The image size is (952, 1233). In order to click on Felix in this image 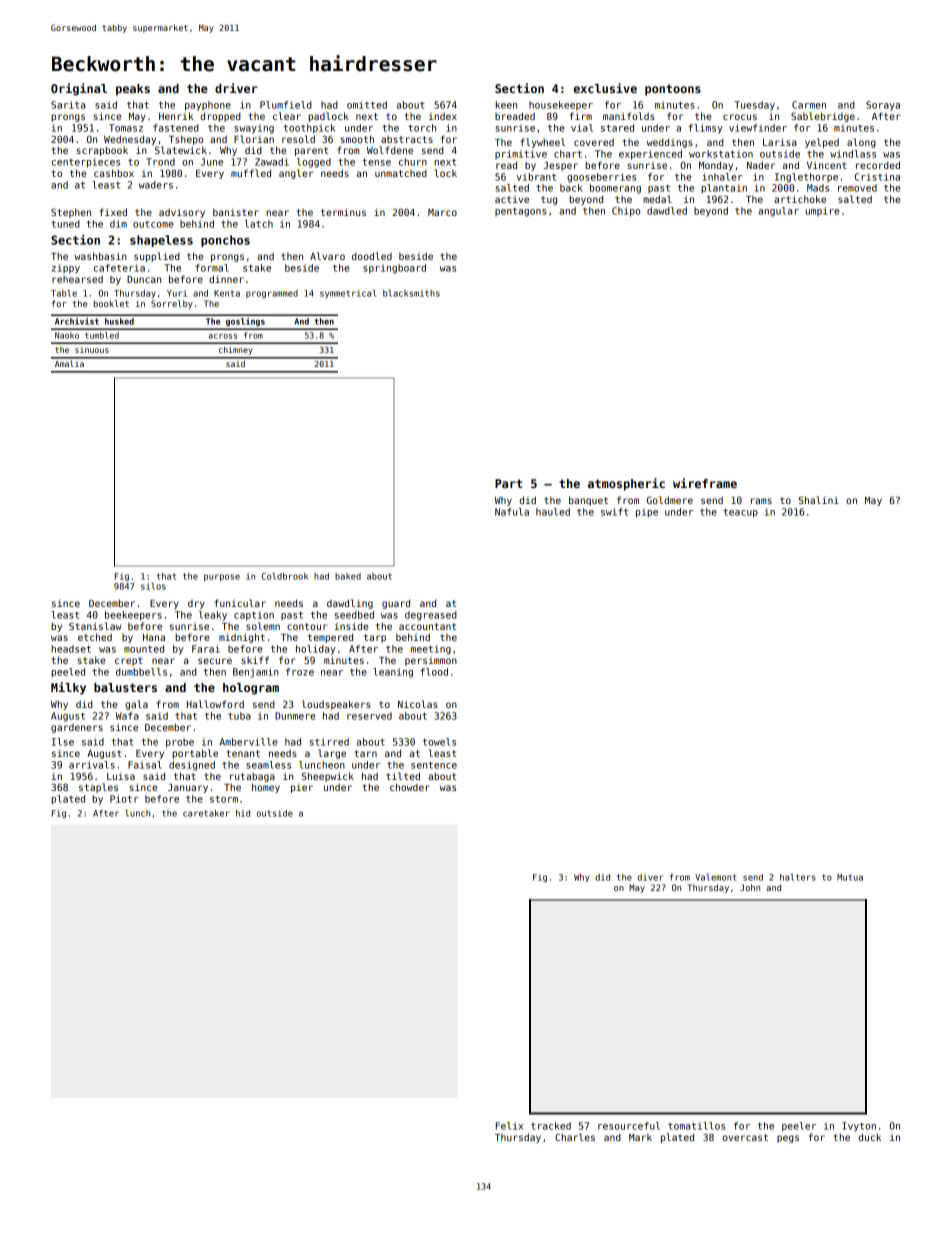, I will do `click(509, 1126)`.
